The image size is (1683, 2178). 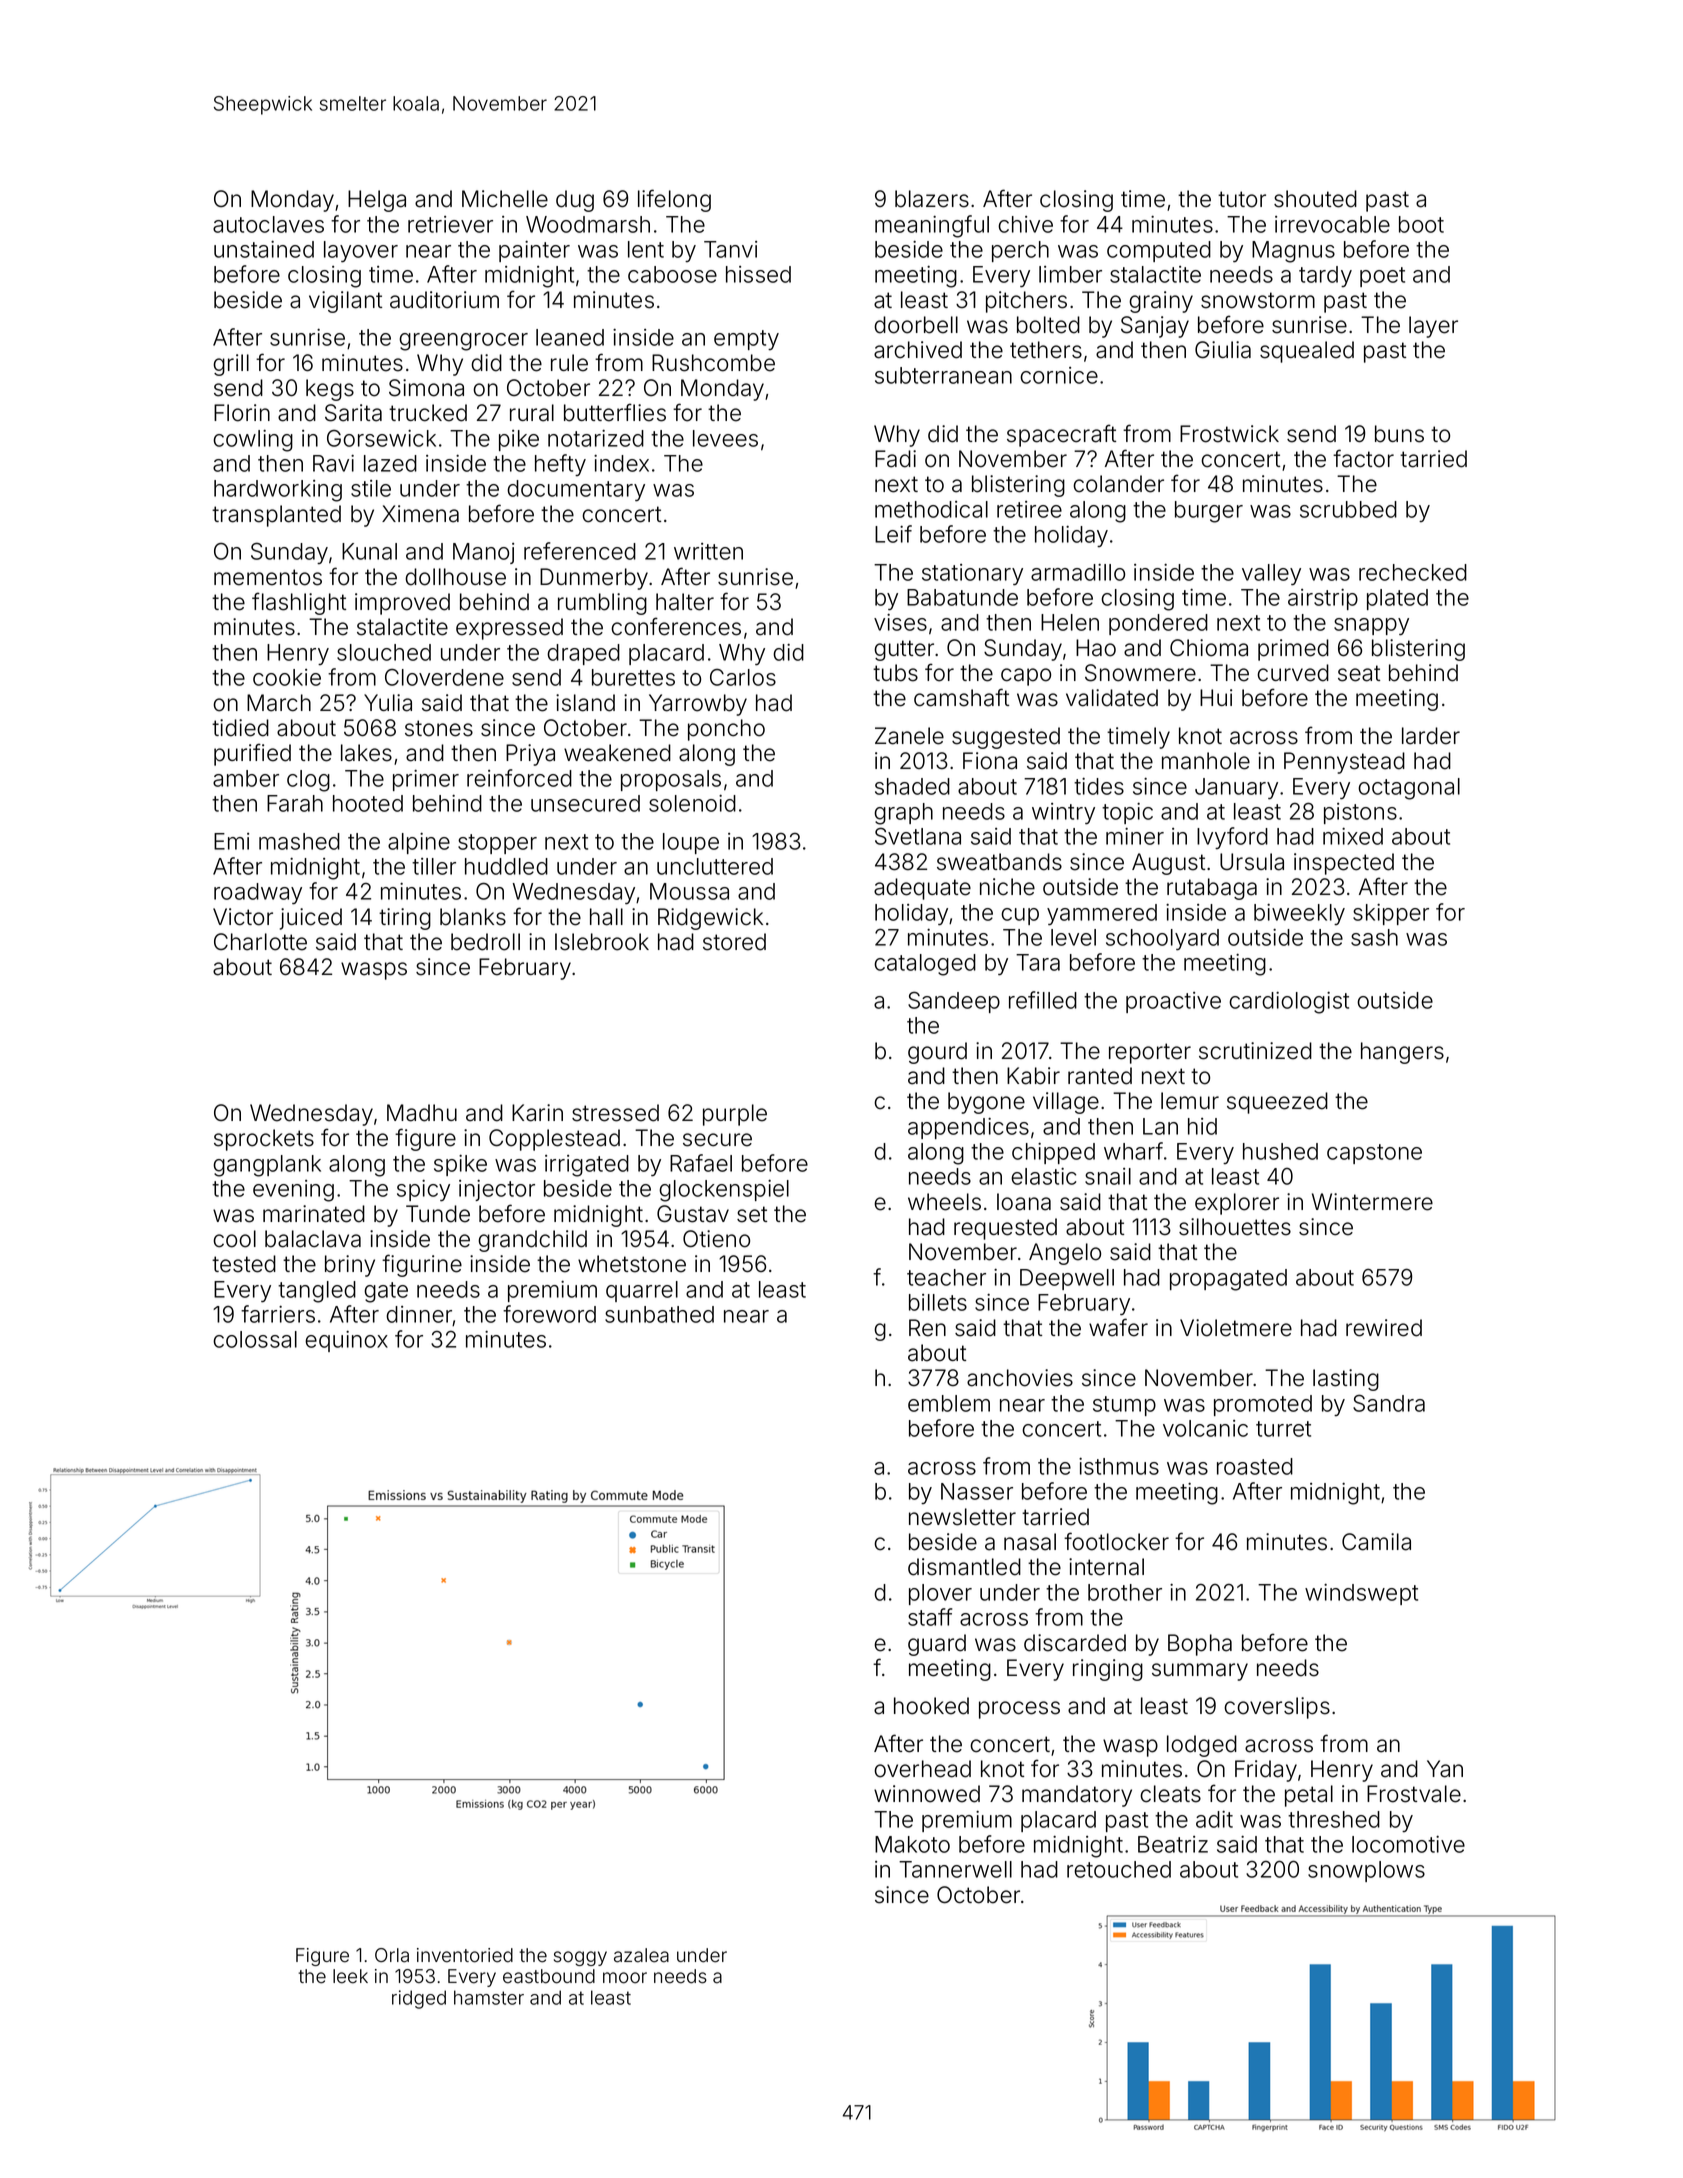 What do you see at coordinates (549, 1314) in the screenshot?
I see `foreword` at bounding box center [549, 1314].
